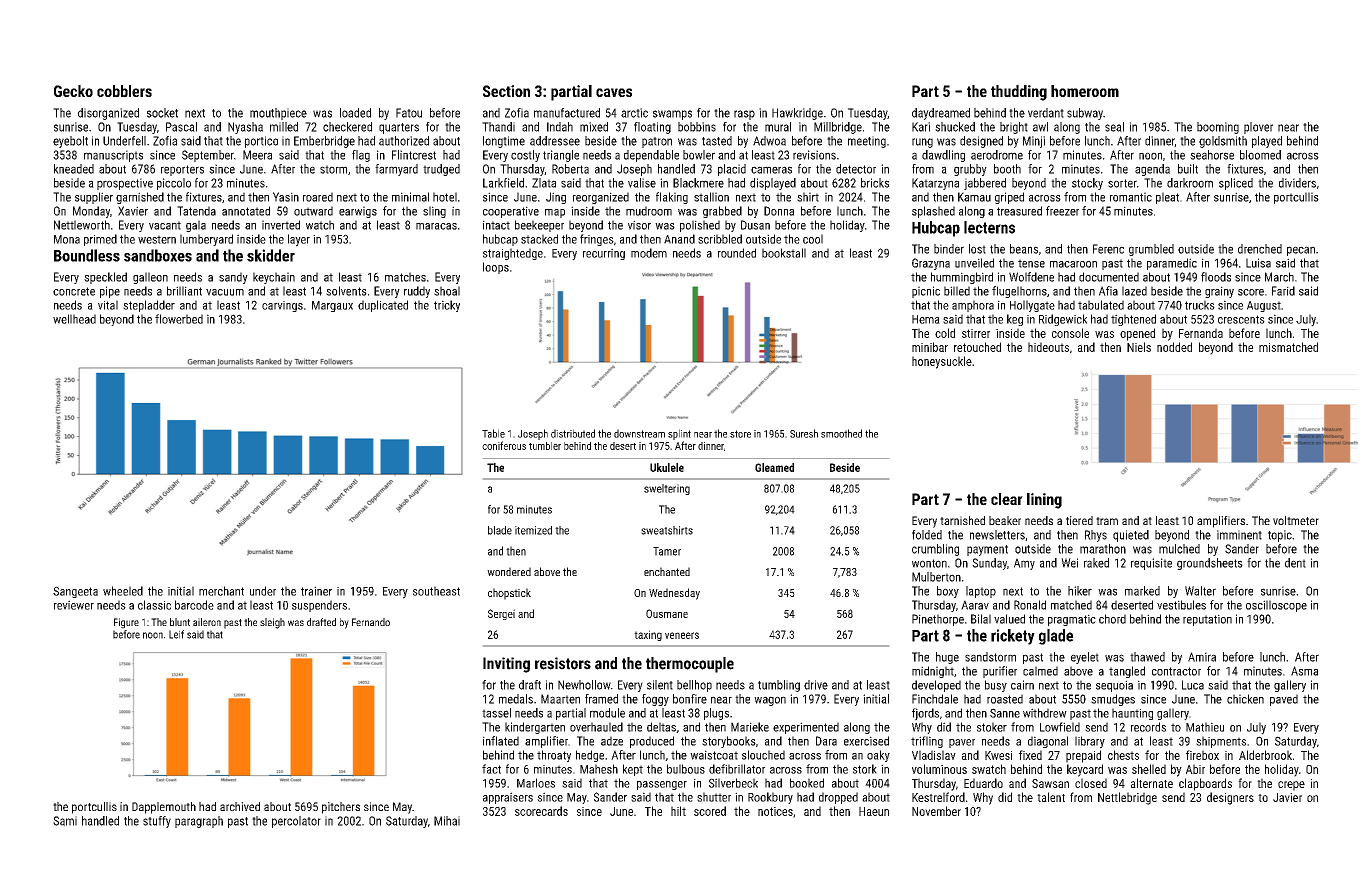  I want to click on Mihai, so click(447, 821).
